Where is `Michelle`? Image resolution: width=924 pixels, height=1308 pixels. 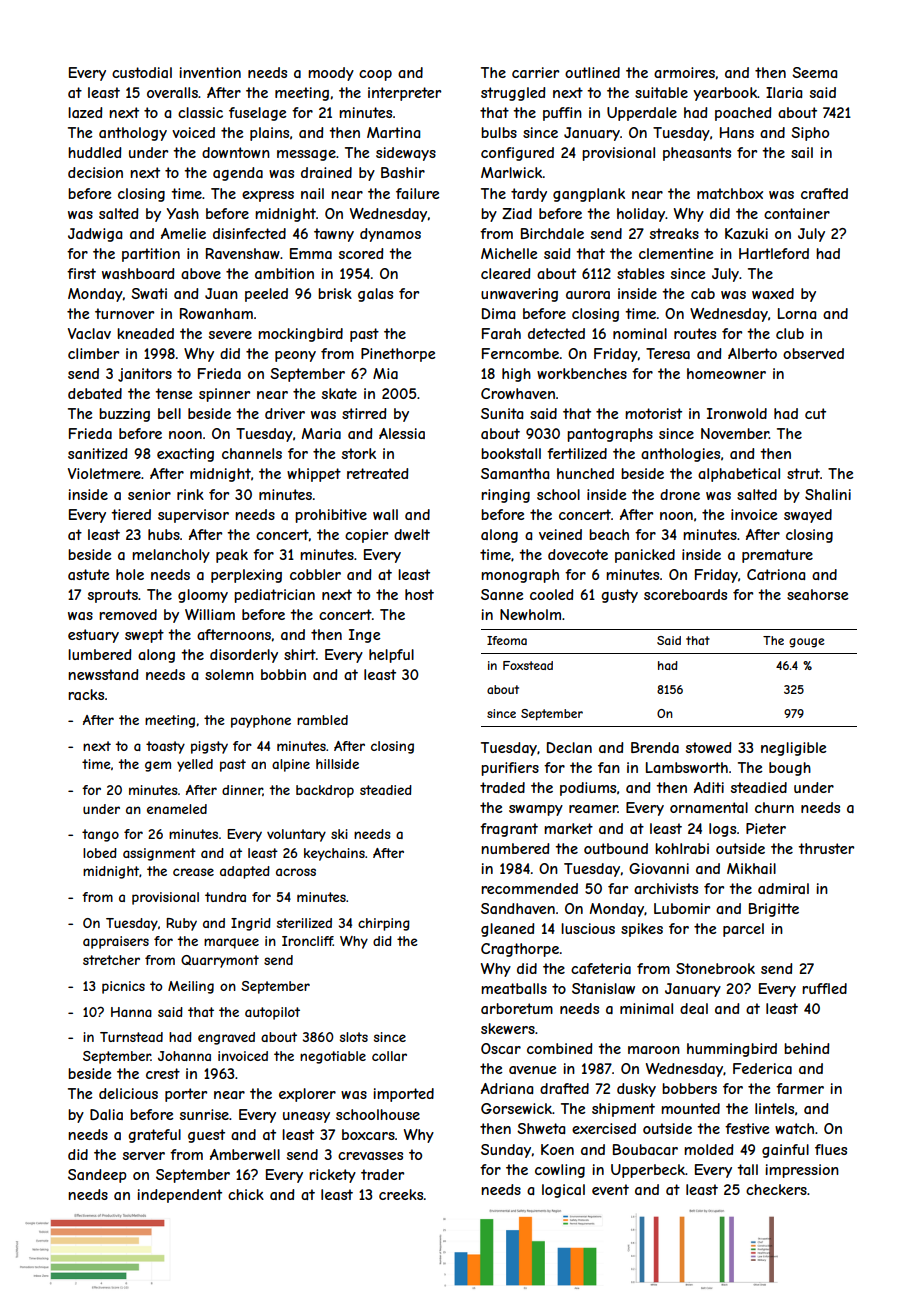
Michelle is located at coordinates (509, 253).
